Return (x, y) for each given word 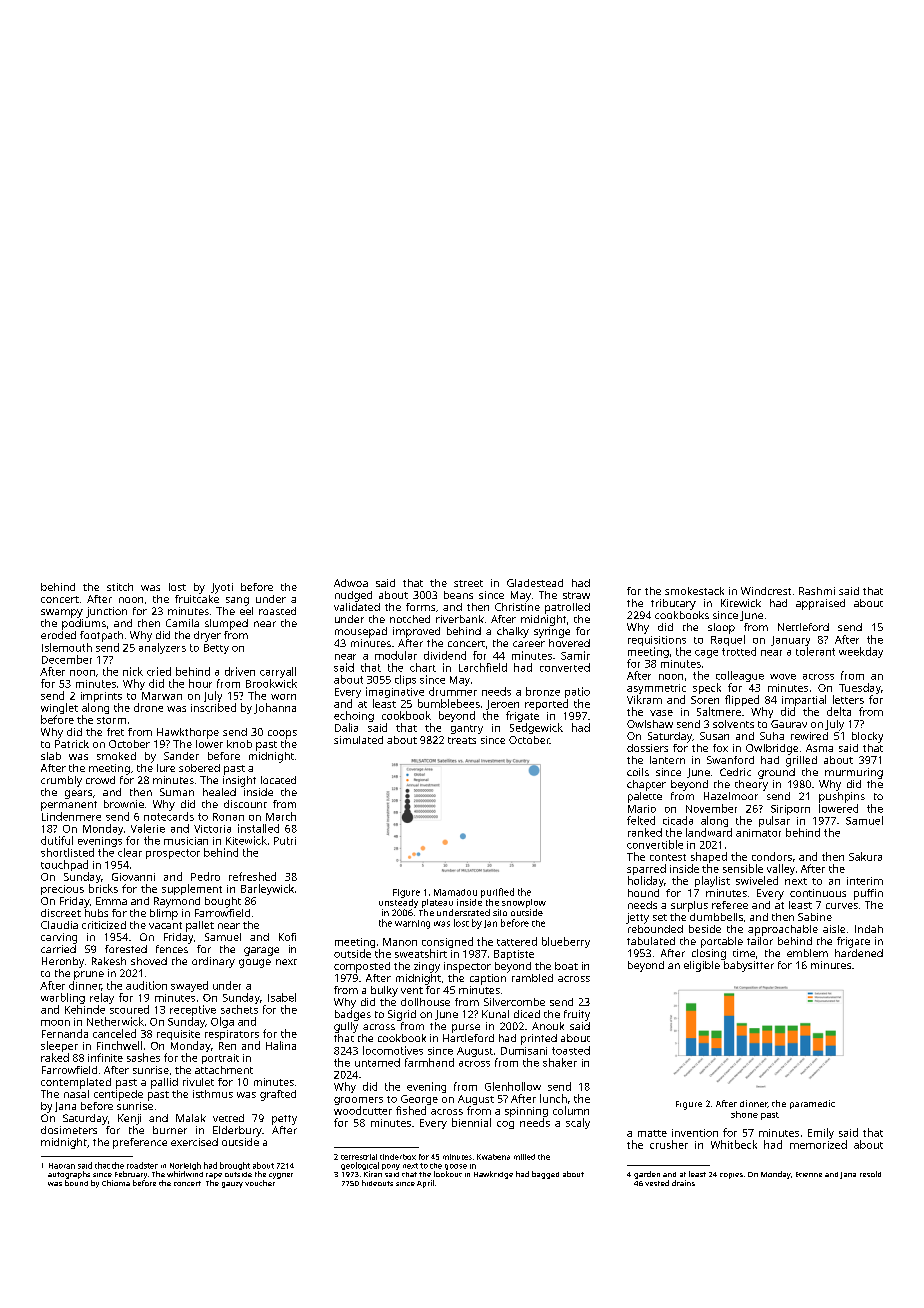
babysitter (749, 966)
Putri (285, 841)
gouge (255, 963)
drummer (453, 691)
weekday (861, 652)
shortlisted (67, 852)
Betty (216, 649)
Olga (222, 1022)
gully (346, 1027)
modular (396, 655)
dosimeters (69, 1130)
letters (848, 699)
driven (240, 671)
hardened (859, 953)
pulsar (774, 821)
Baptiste (514, 955)
